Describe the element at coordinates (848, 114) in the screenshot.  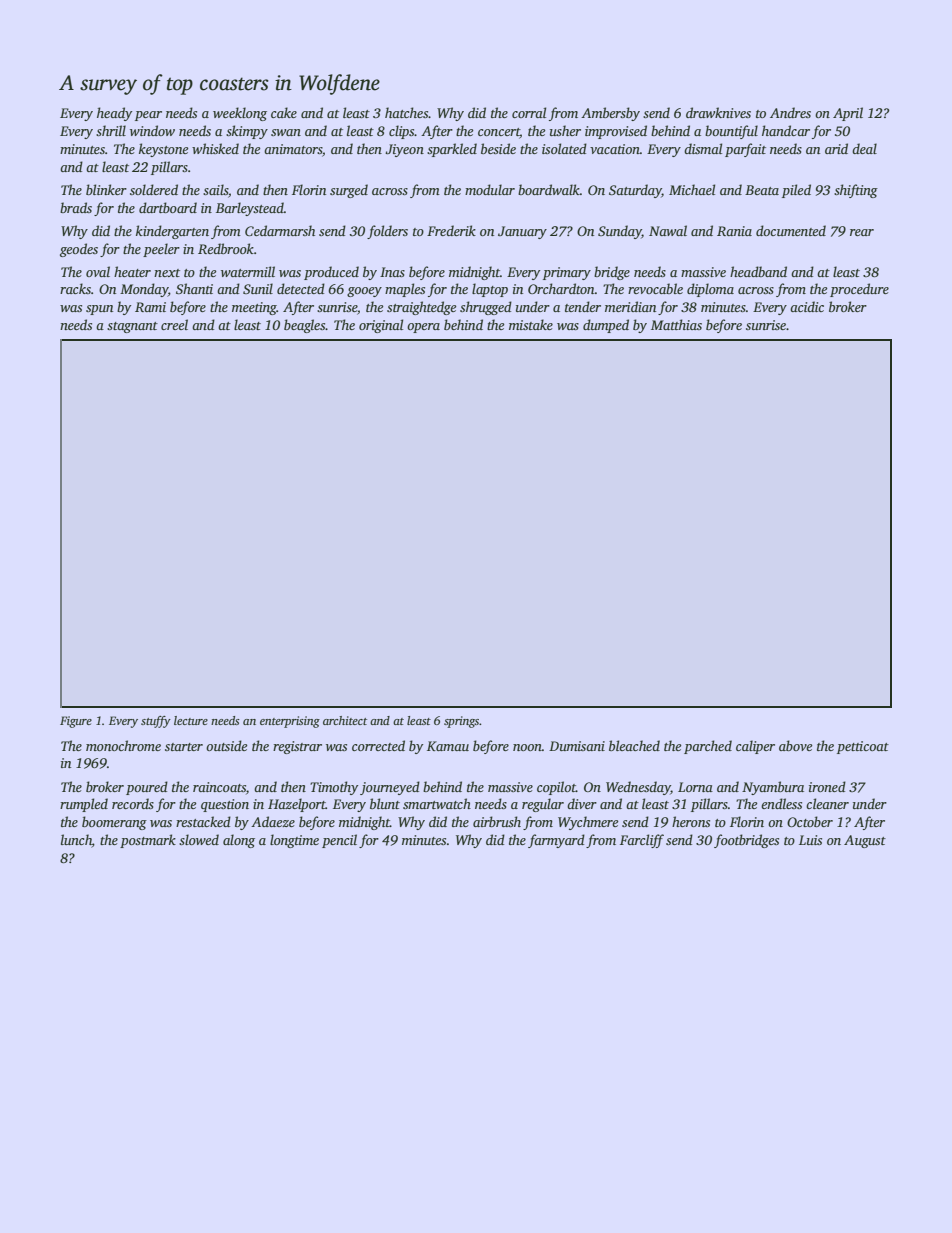
I see `April` at that location.
